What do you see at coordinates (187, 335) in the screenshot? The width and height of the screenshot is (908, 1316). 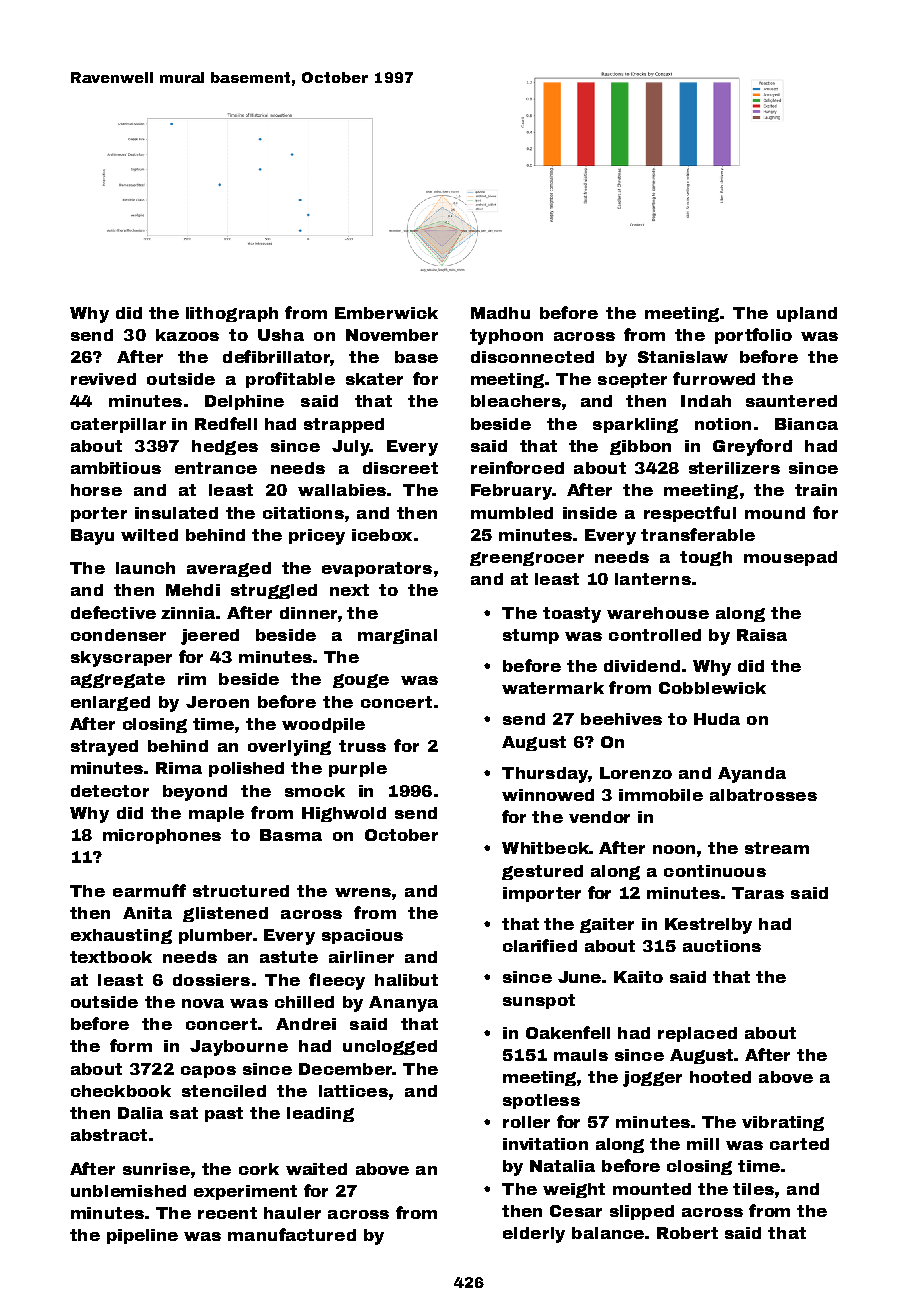 I see `kazoos` at bounding box center [187, 335].
